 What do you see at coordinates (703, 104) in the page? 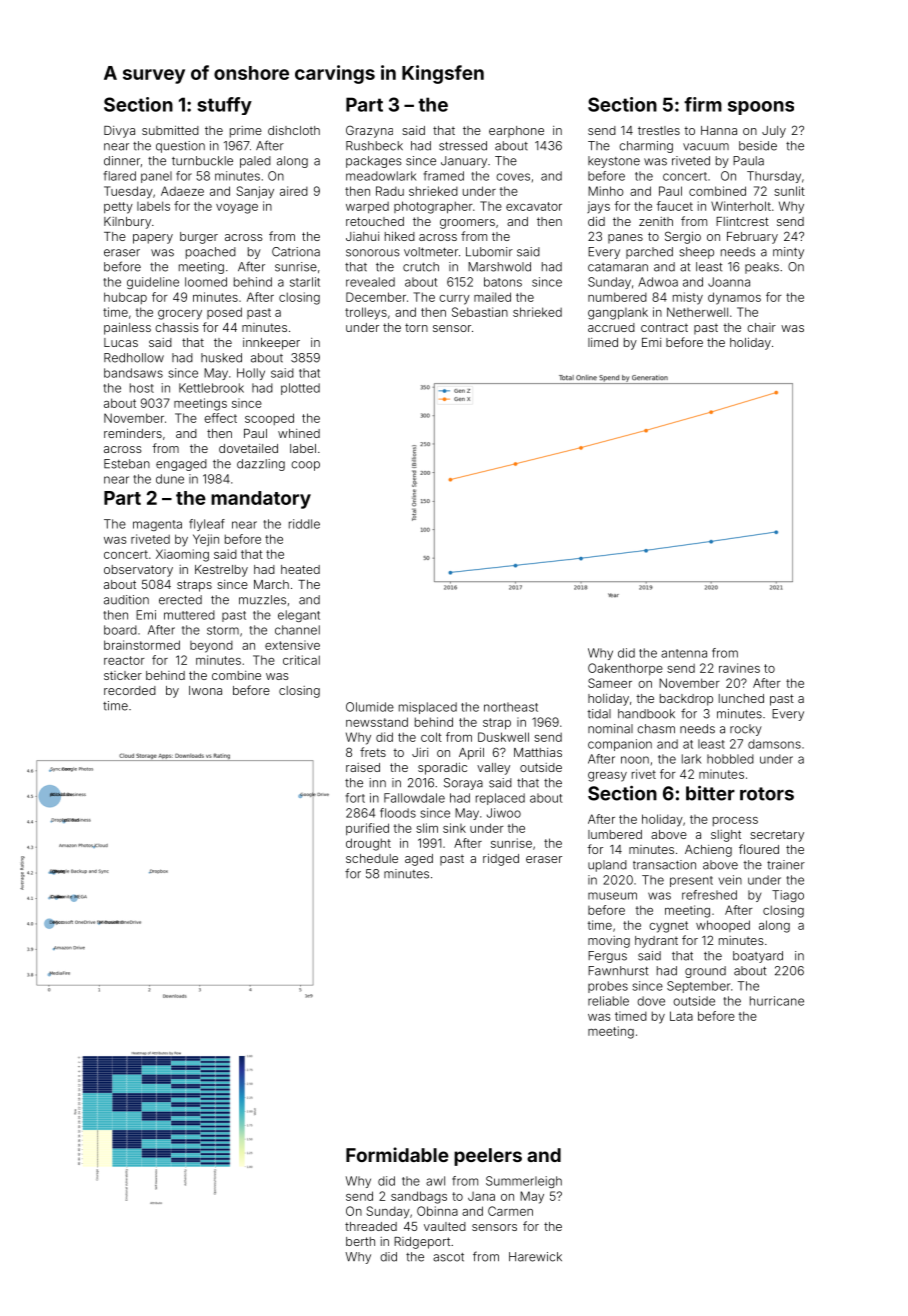
I see `firm` at bounding box center [703, 104].
